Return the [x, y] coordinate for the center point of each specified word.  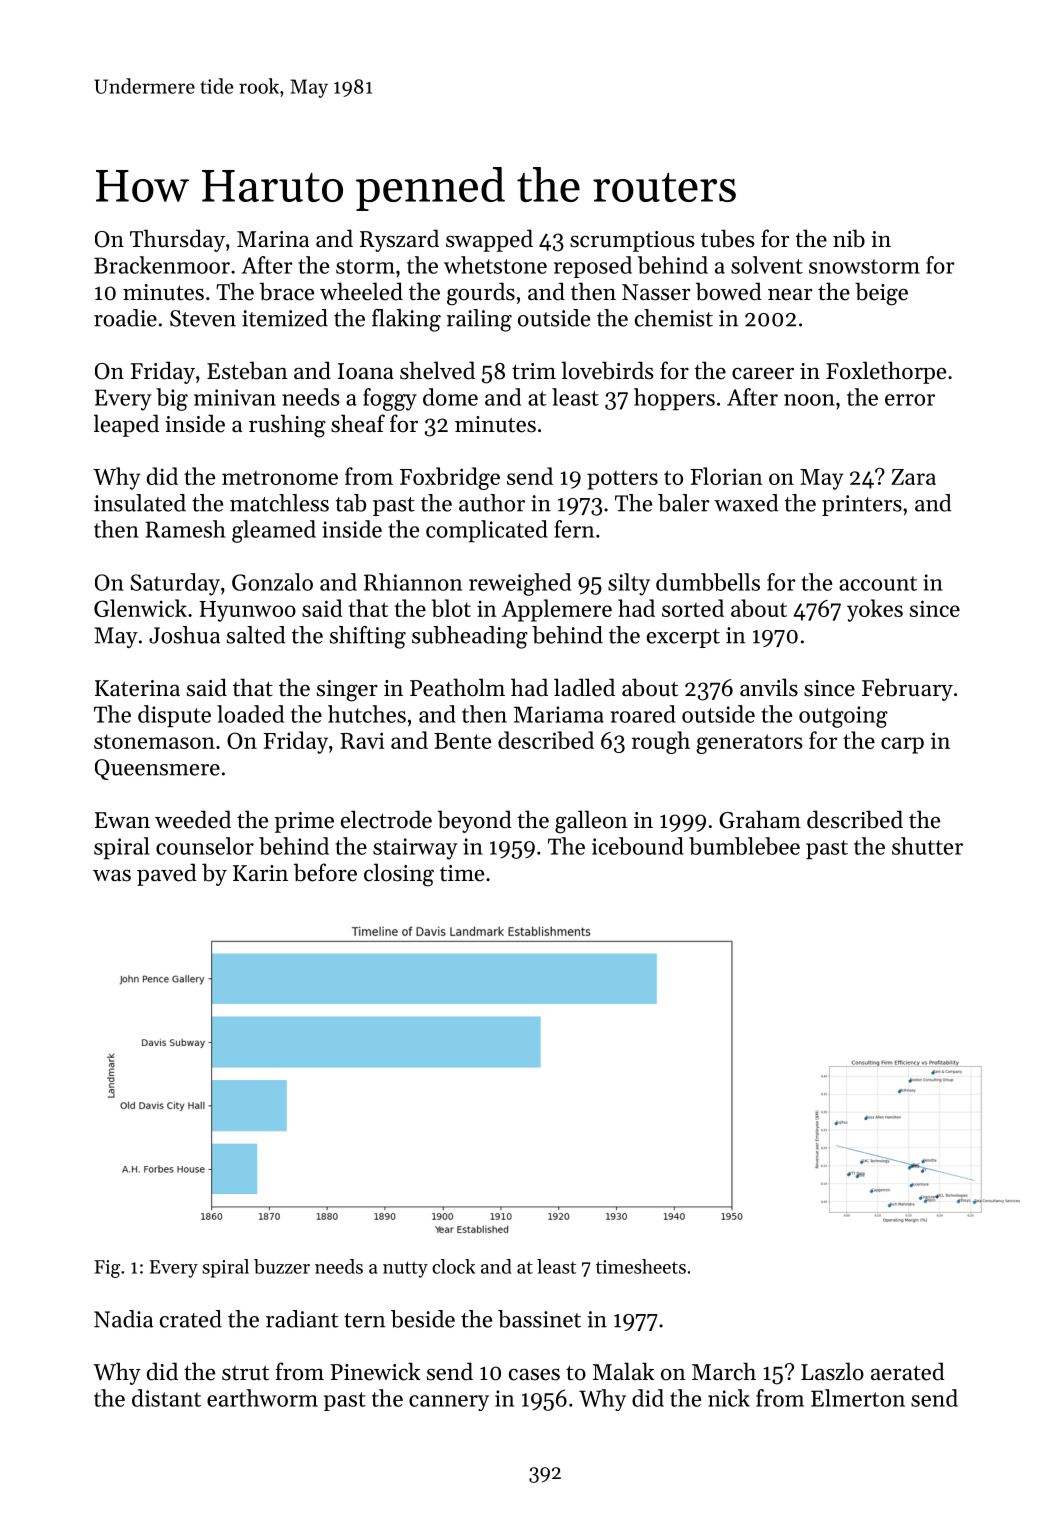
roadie [125, 318]
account [878, 583]
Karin [260, 873]
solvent [767, 265]
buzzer [282, 1266]
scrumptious [632, 241]
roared [643, 714]
